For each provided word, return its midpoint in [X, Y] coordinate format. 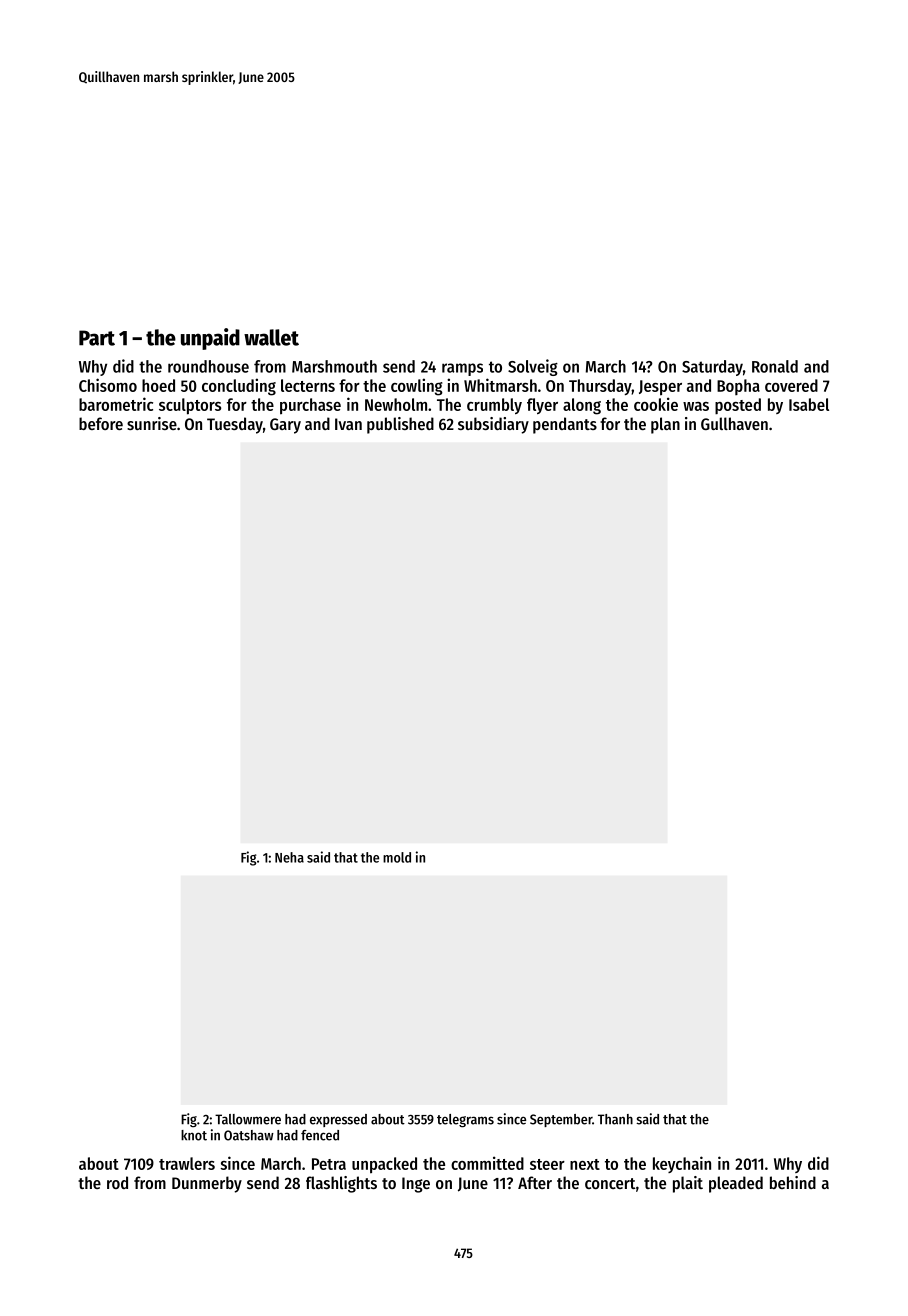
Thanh [615, 1119]
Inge [416, 1185]
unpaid [210, 339]
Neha [289, 857]
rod [117, 1182]
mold [397, 857]
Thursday [600, 387]
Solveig [533, 367]
